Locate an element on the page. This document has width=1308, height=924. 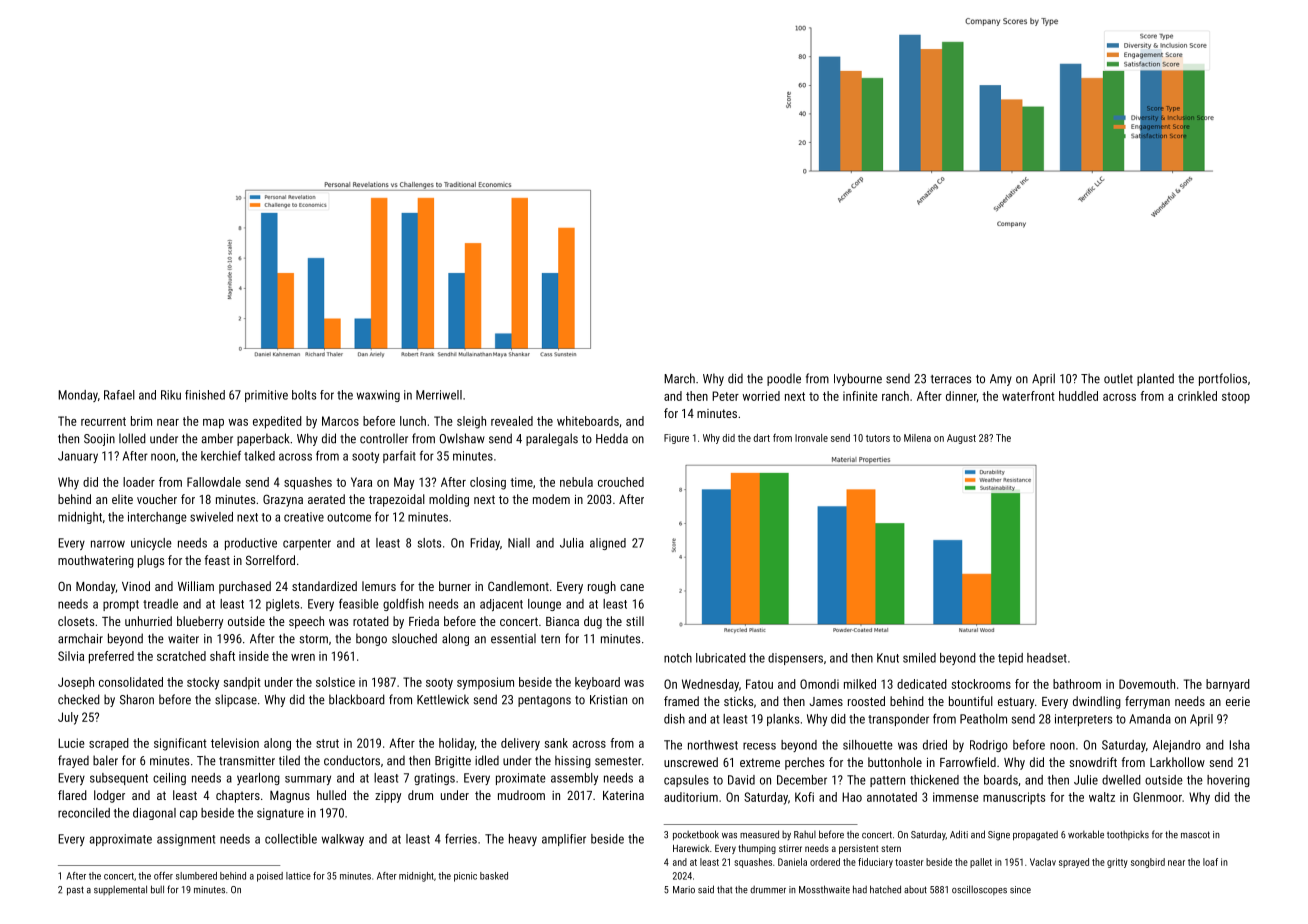
television is located at coordinates (235, 743).
